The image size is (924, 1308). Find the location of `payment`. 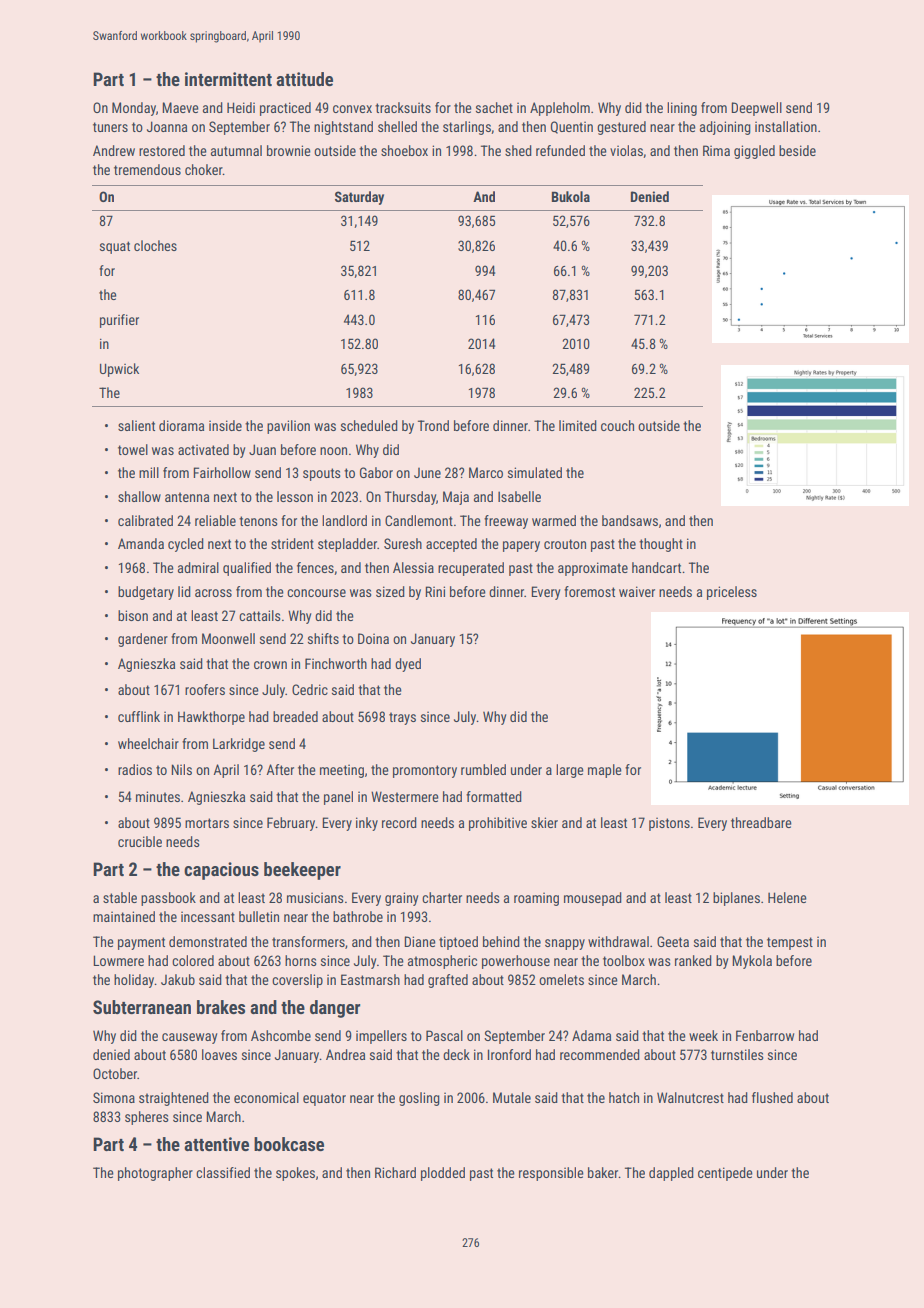

payment is located at coordinates (141, 943).
